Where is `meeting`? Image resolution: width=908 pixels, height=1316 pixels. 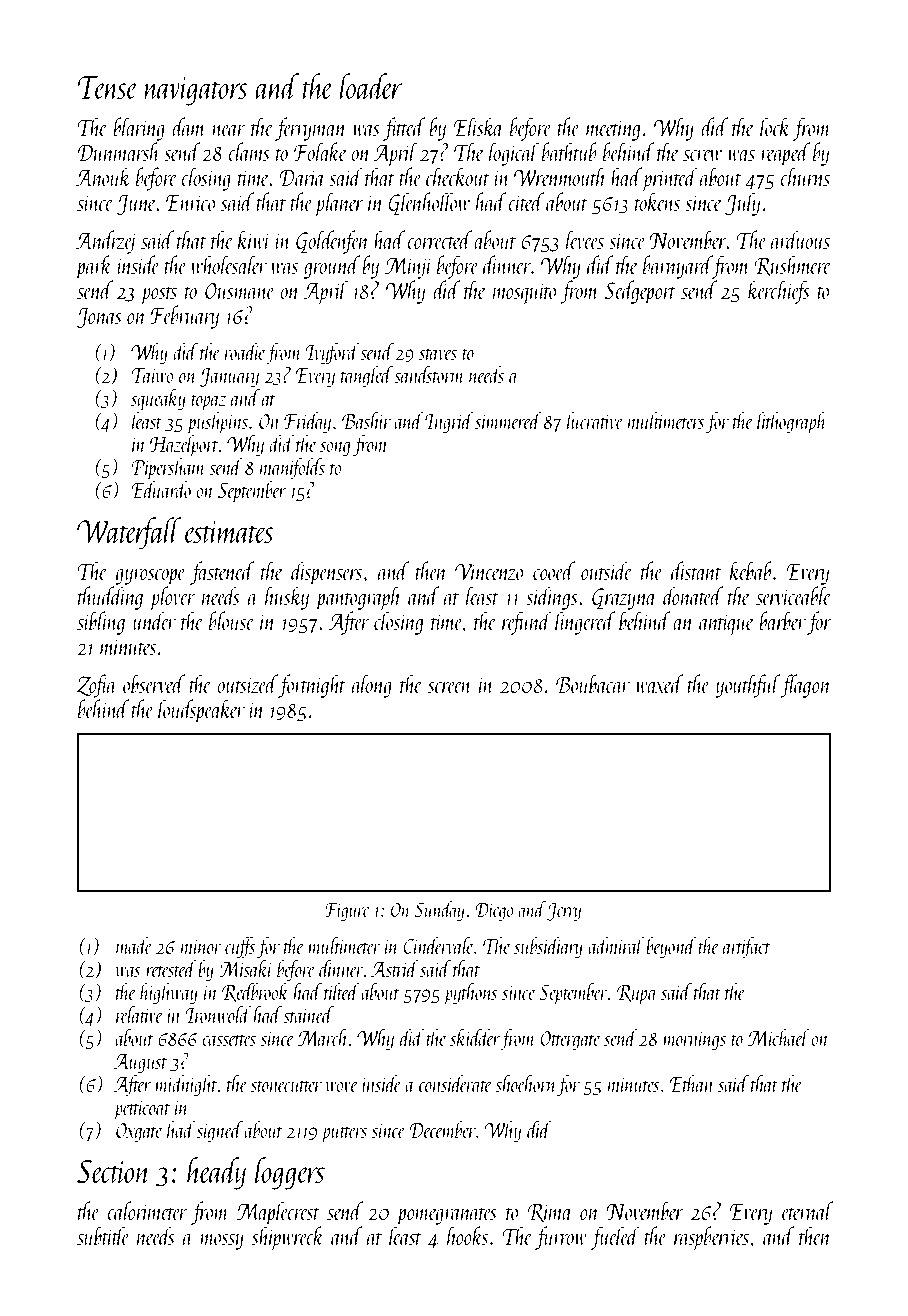
meeting is located at coordinates (613, 130).
